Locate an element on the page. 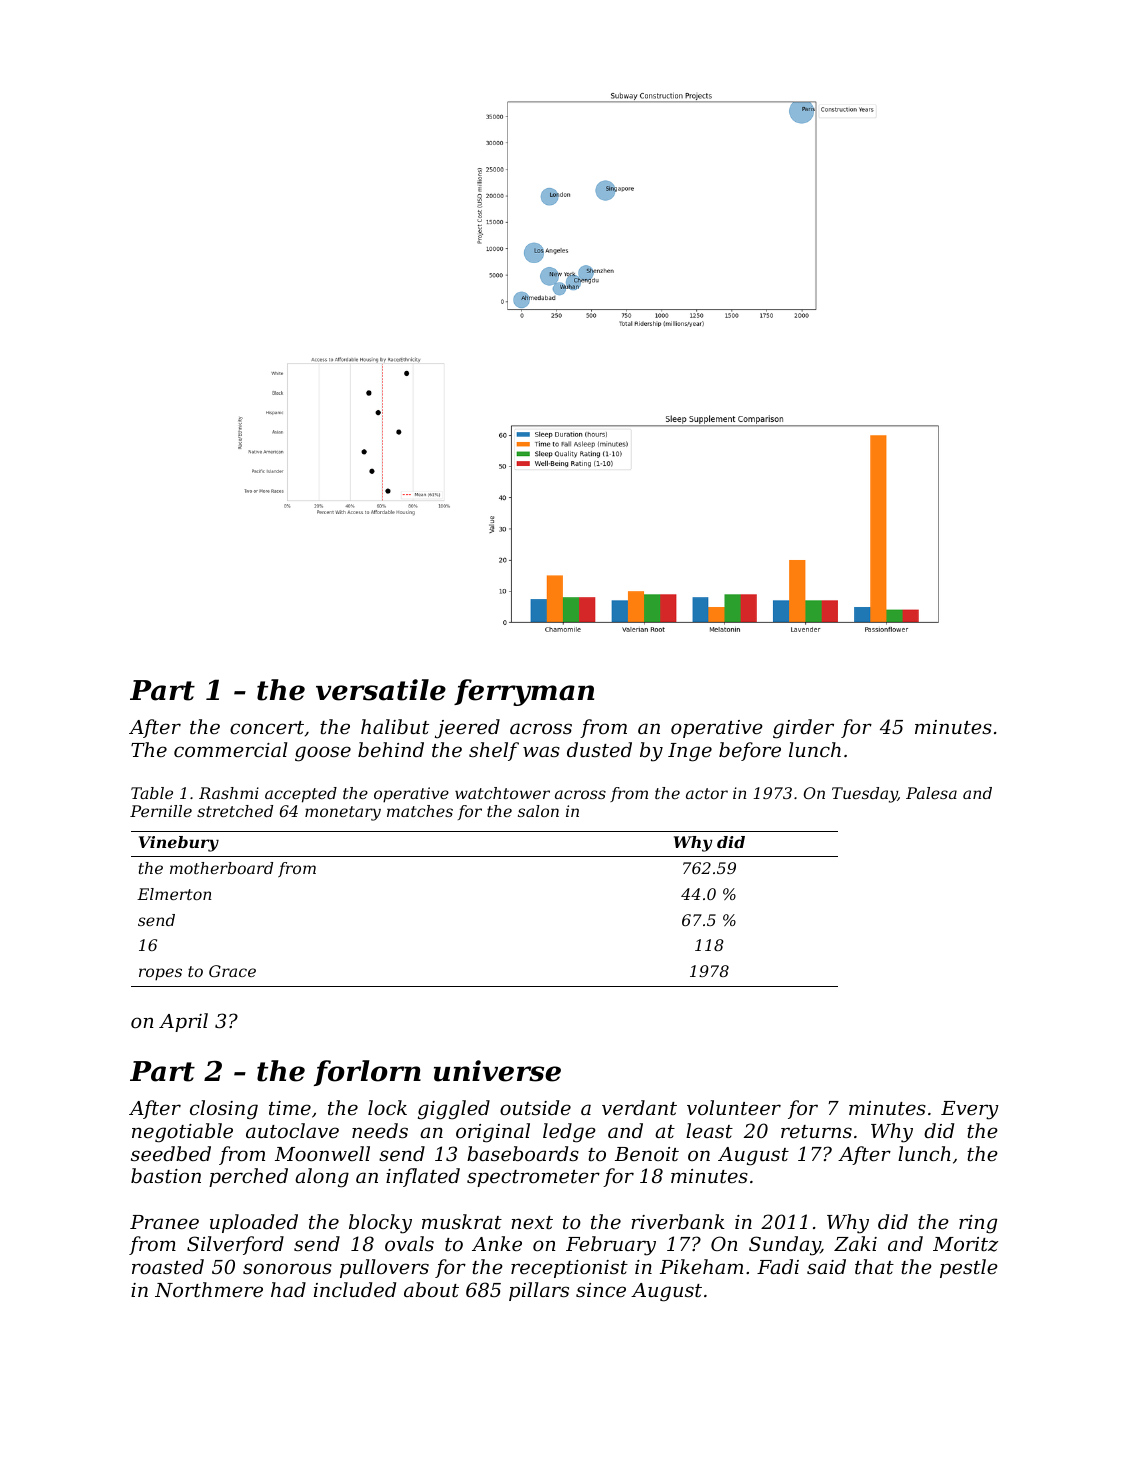  girder is located at coordinates (803, 729).
